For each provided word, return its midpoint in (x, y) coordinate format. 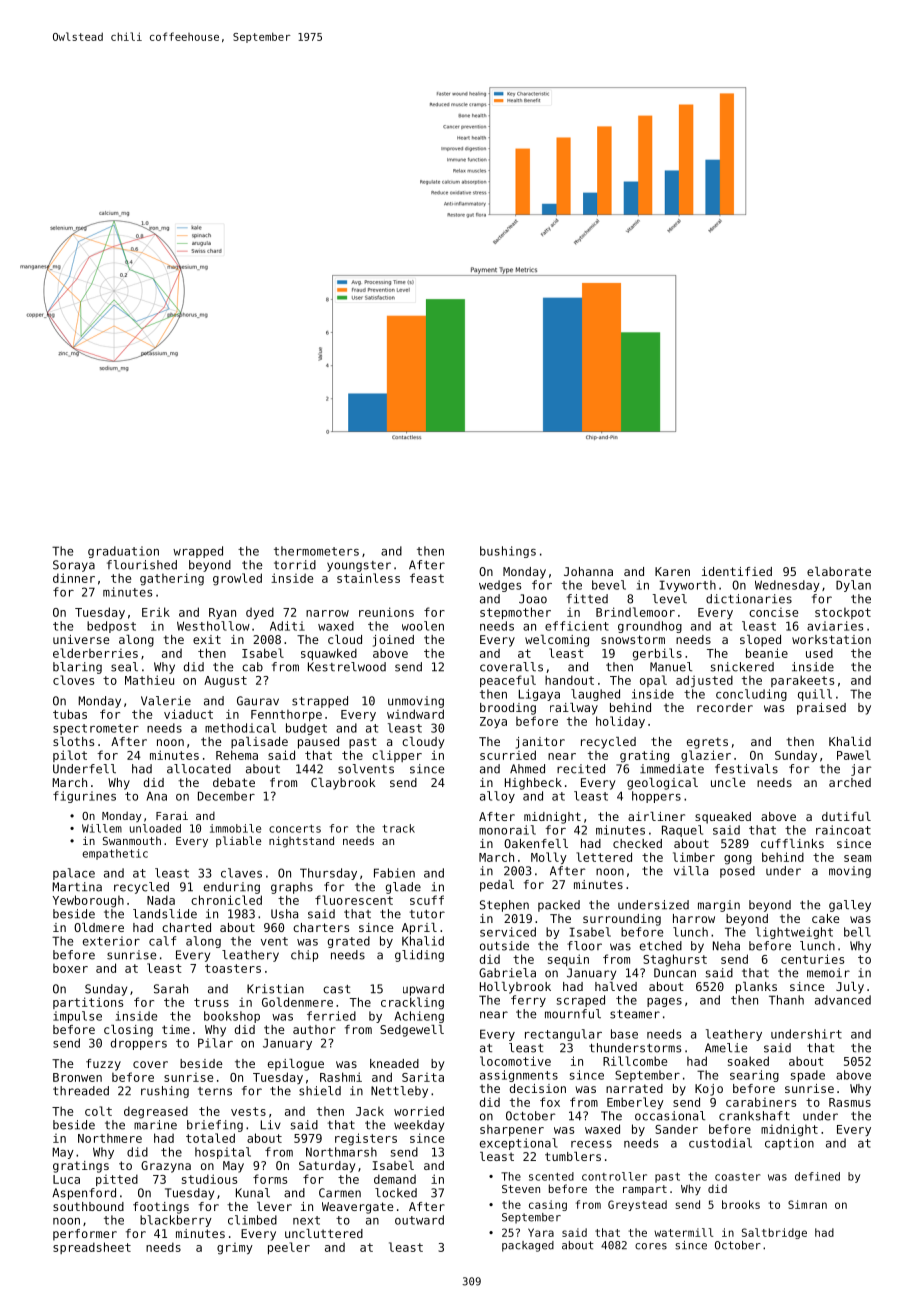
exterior (111, 941)
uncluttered (324, 1233)
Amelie (726, 1048)
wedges (500, 586)
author (314, 1029)
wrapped (198, 552)
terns (215, 1091)
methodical (240, 728)
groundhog (650, 627)
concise (773, 612)
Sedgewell (412, 1031)
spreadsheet (92, 1248)
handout (569, 680)
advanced (843, 1000)
